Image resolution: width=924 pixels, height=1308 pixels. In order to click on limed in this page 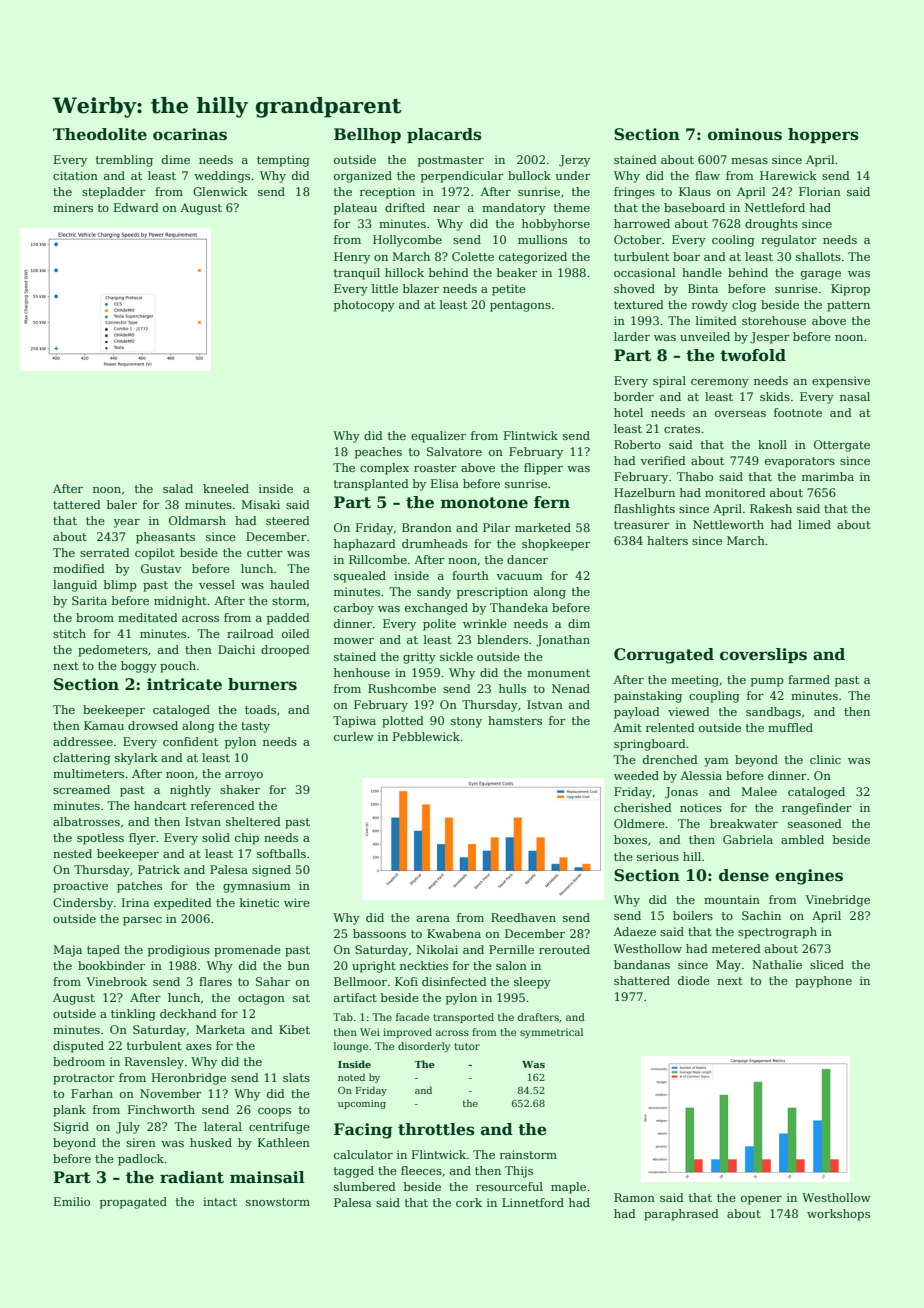, I will do `click(814, 524)`.
